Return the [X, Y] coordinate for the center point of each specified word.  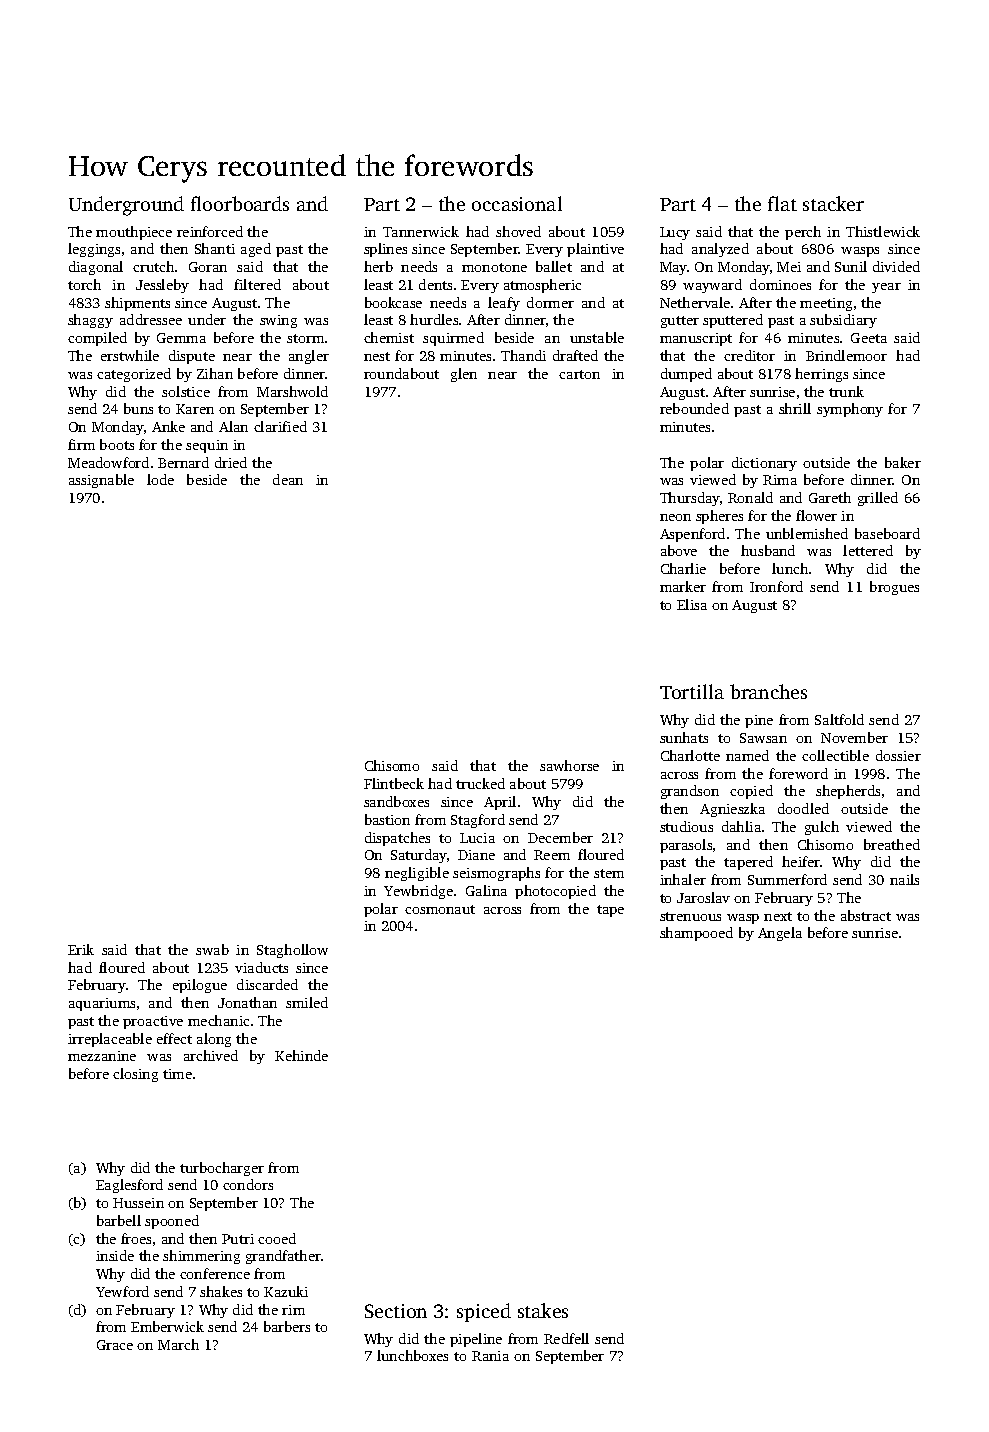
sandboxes [396, 801]
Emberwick [167, 1326]
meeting [826, 304]
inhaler [683, 879]
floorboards [240, 203]
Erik [81, 949]
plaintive [595, 250]
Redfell [566, 1338]
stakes [543, 1310]
